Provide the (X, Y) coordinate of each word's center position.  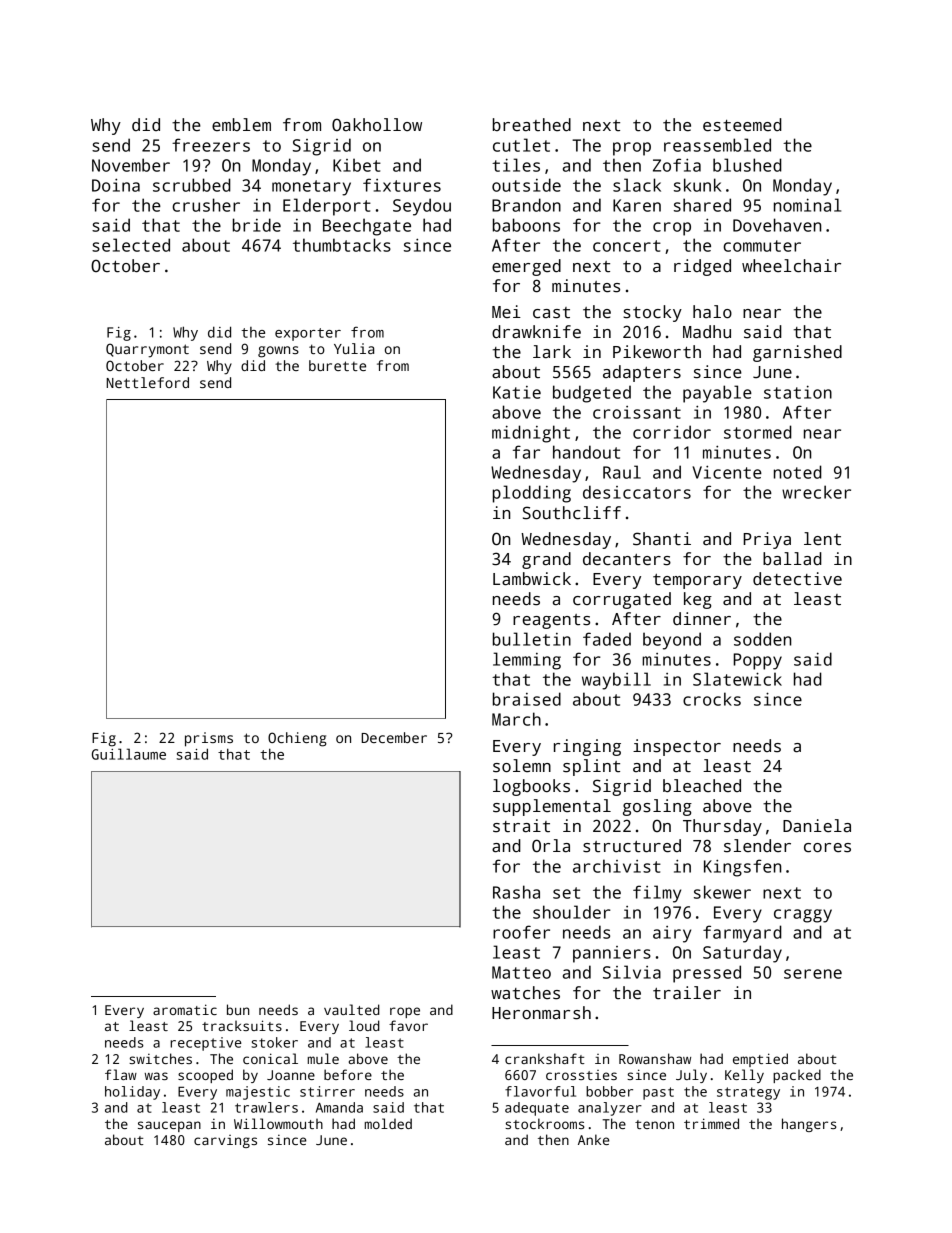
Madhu (707, 332)
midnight (531, 434)
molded (388, 1123)
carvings (225, 1141)
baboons (526, 225)
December (394, 737)
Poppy (757, 661)
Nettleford (147, 382)
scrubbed (192, 185)
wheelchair (791, 266)
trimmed (711, 1123)
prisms (209, 739)
